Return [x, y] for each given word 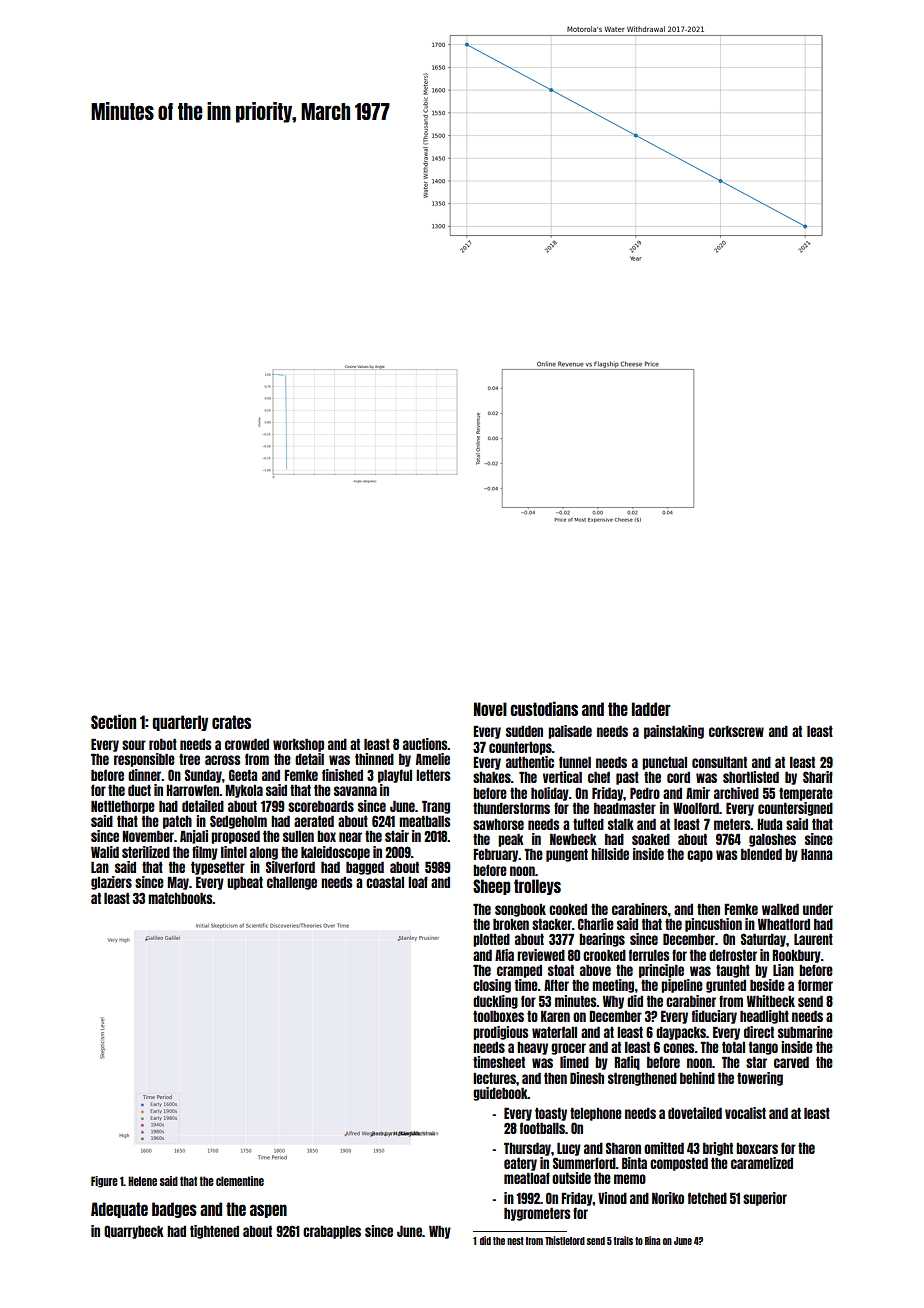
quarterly [180, 723]
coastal [385, 882]
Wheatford [784, 924]
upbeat [245, 883]
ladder [651, 709]
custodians [544, 708]
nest [515, 1241]
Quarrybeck [134, 1232]
